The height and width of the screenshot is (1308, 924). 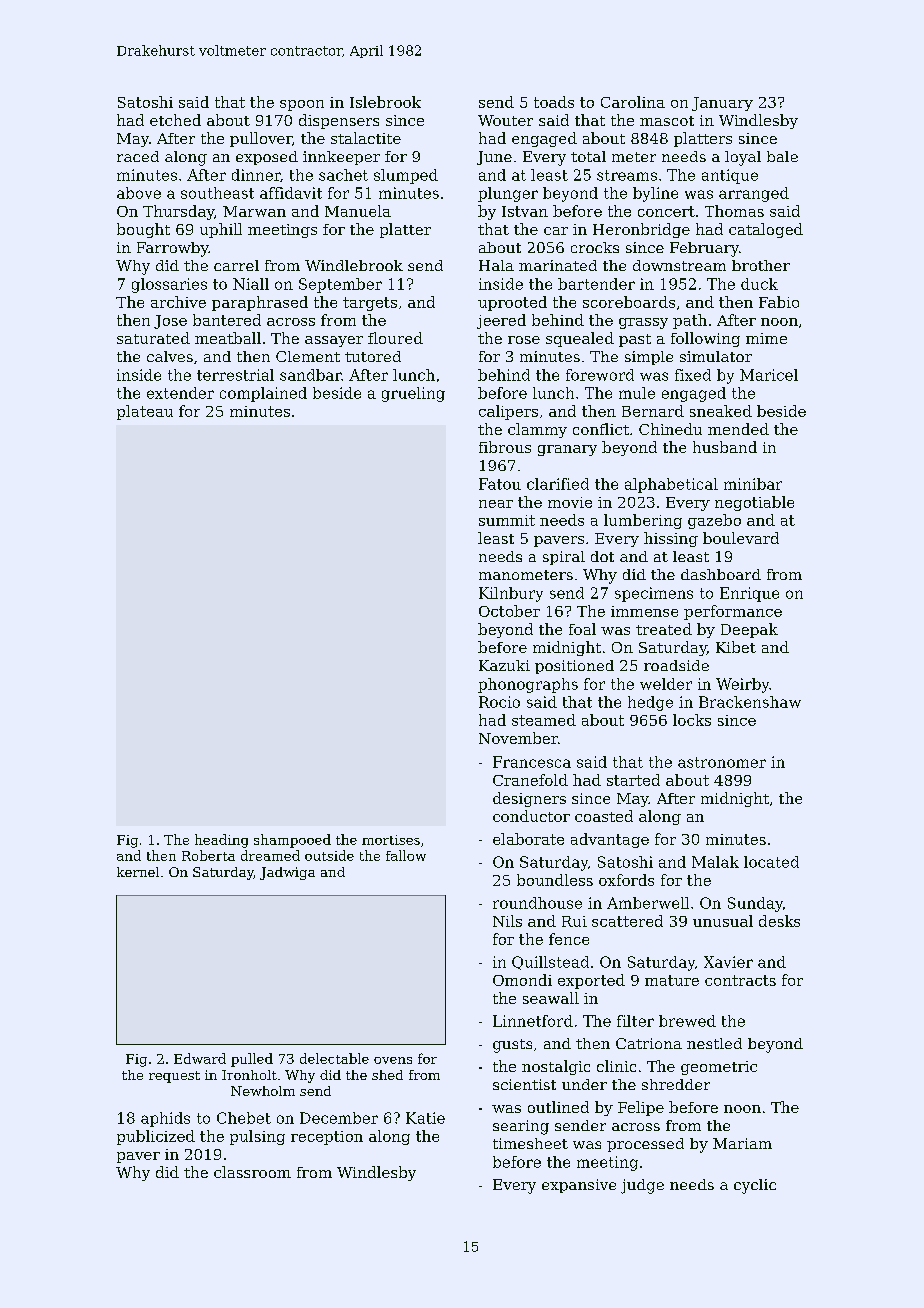 I want to click on located, so click(x=771, y=862).
